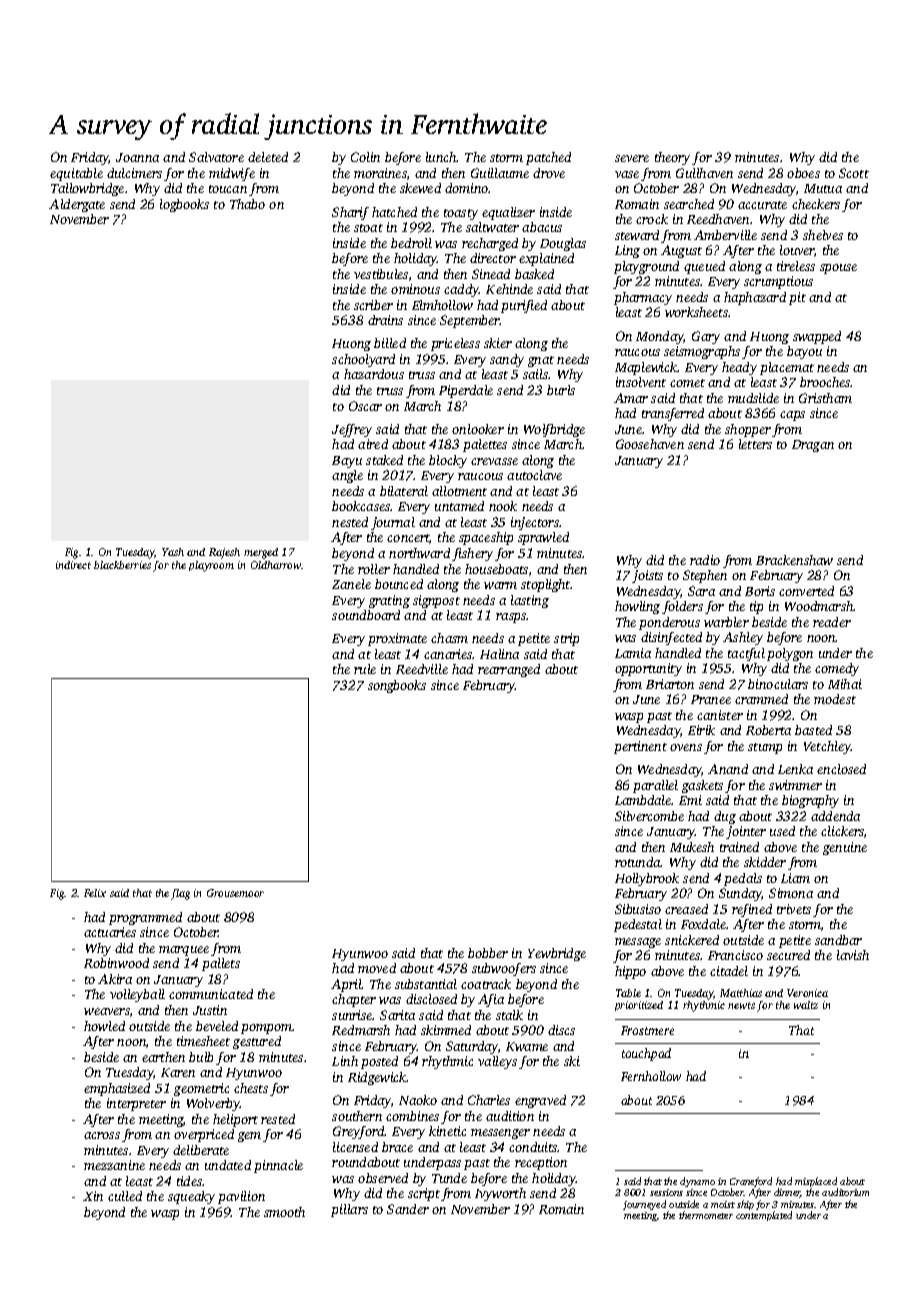 The height and width of the screenshot is (1308, 924). What do you see at coordinates (189, 1181) in the screenshot?
I see `tides` at bounding box center [189, 1181].
